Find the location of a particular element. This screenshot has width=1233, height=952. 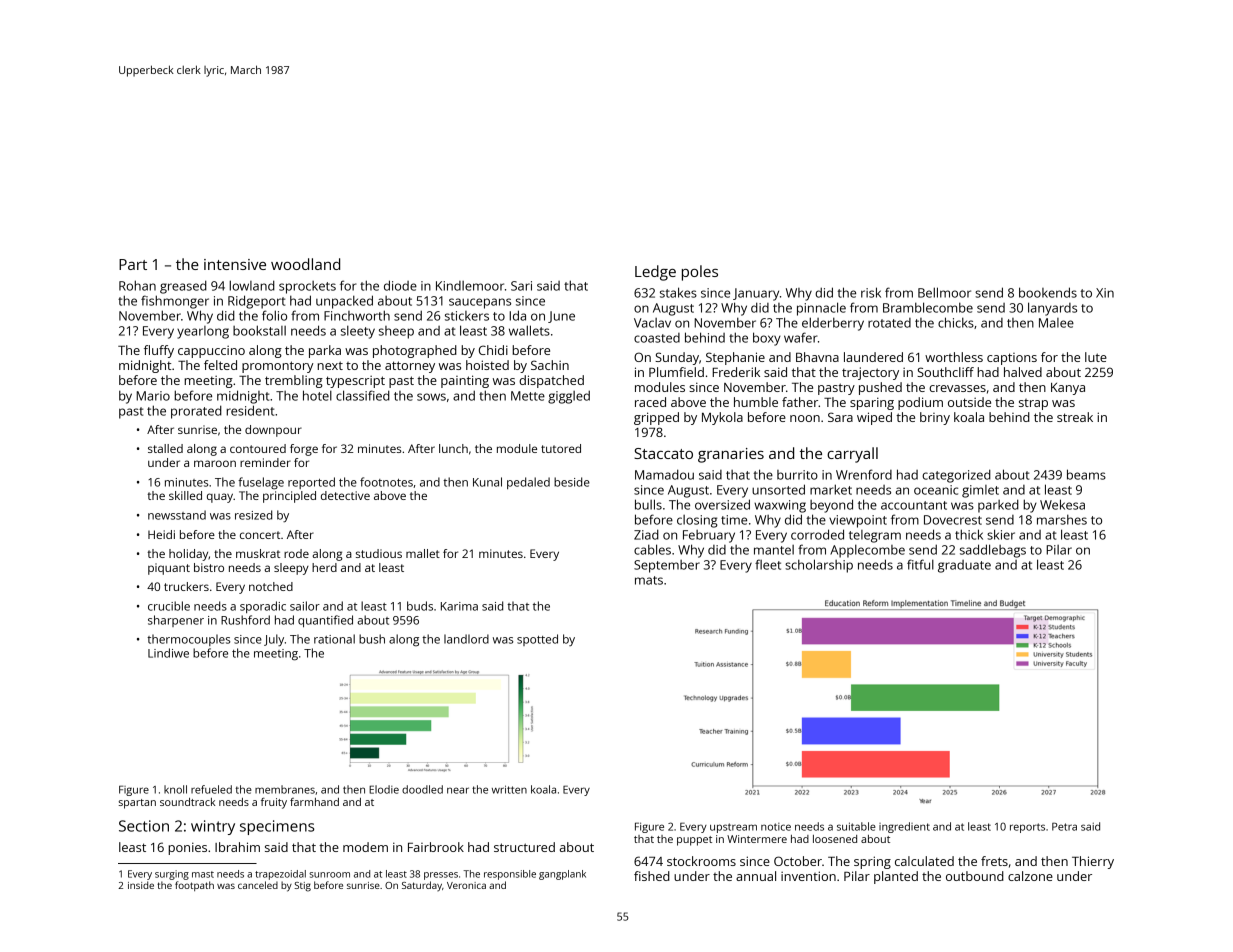

Petra is located at coordinates (1064, 826).
